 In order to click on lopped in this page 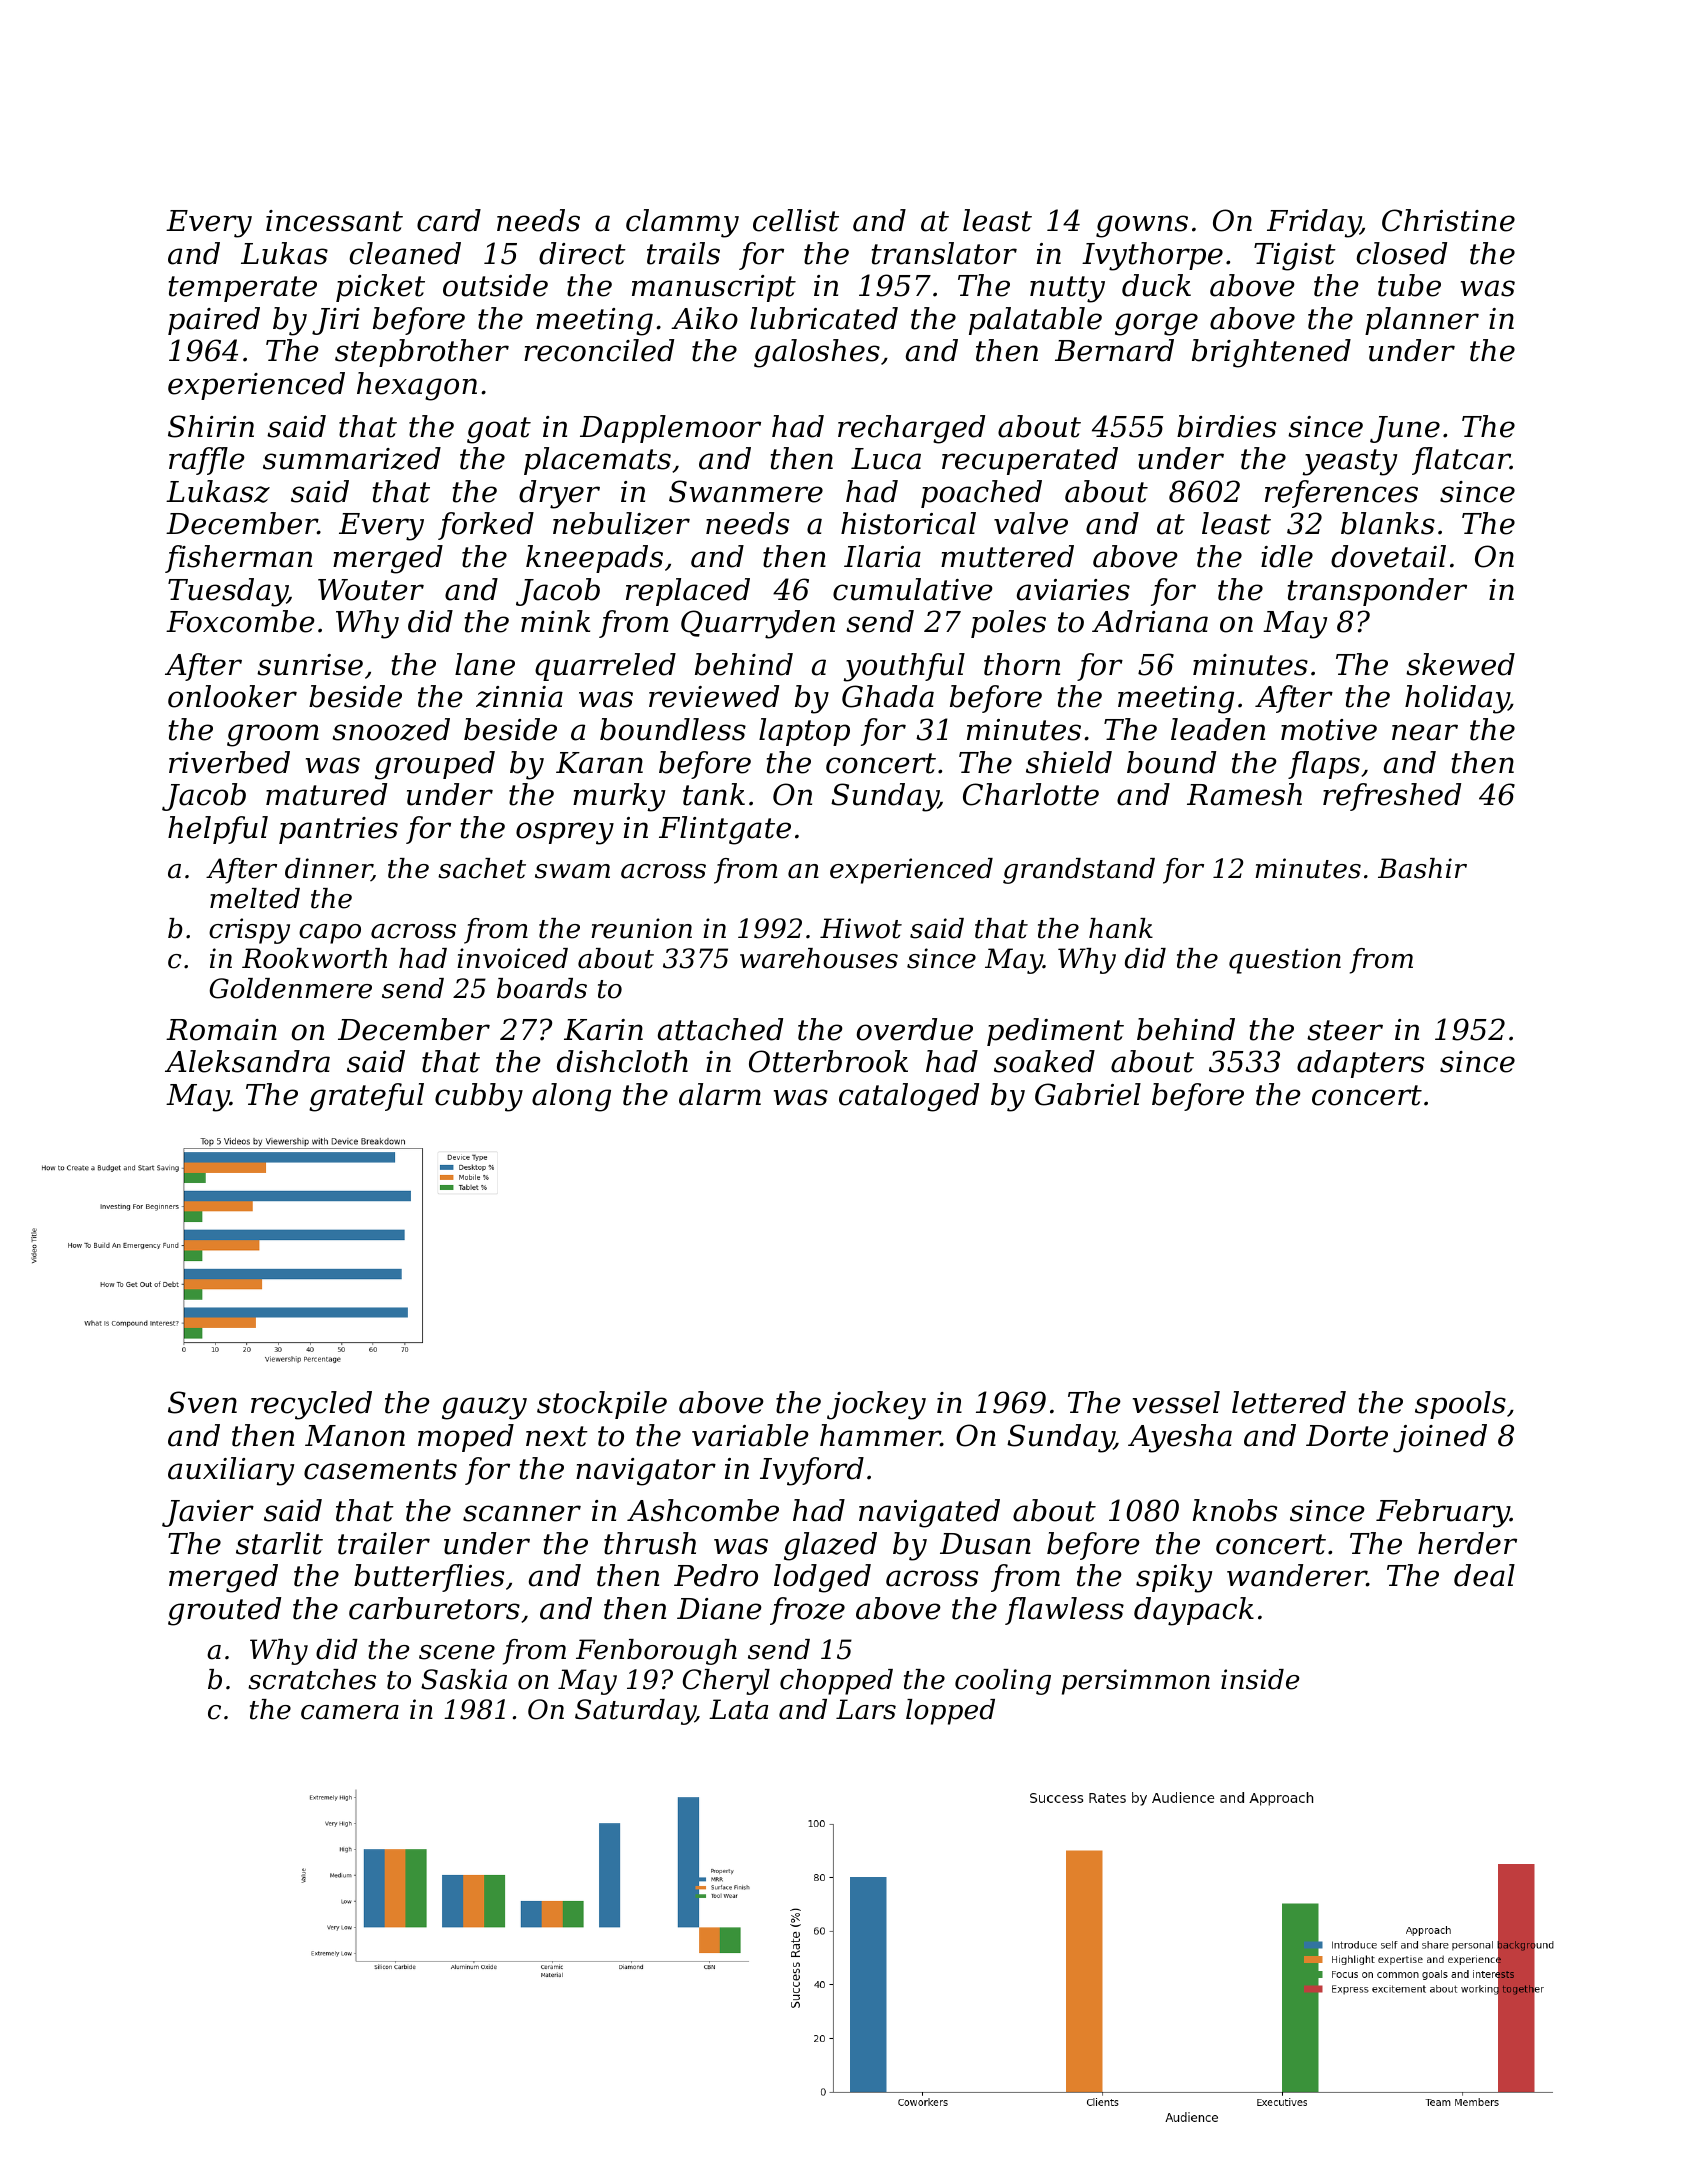, I will do `click(950, 1712)`.
